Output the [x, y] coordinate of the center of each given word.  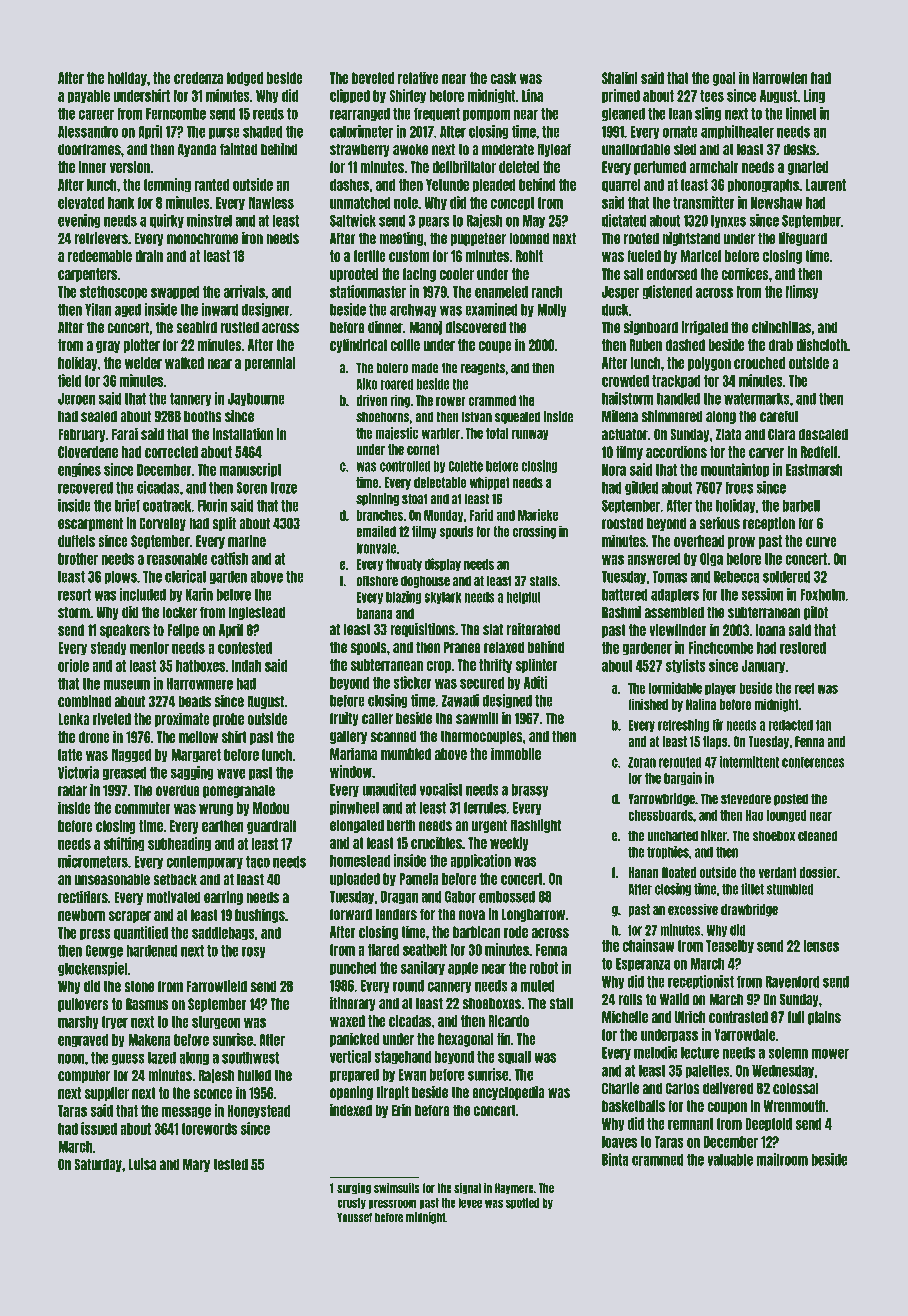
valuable [730, 1160]
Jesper [620, 293]
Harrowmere [200, 684]
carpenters [87, 275]
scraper [130, 917]
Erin [402, 1110]
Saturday [98, 1165]
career [96, 114]
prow [741, 543]
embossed [507, 897]
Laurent [826, 185]
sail [633, 273]
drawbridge [749, 910]
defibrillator [464, 166]
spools [369, 648]
